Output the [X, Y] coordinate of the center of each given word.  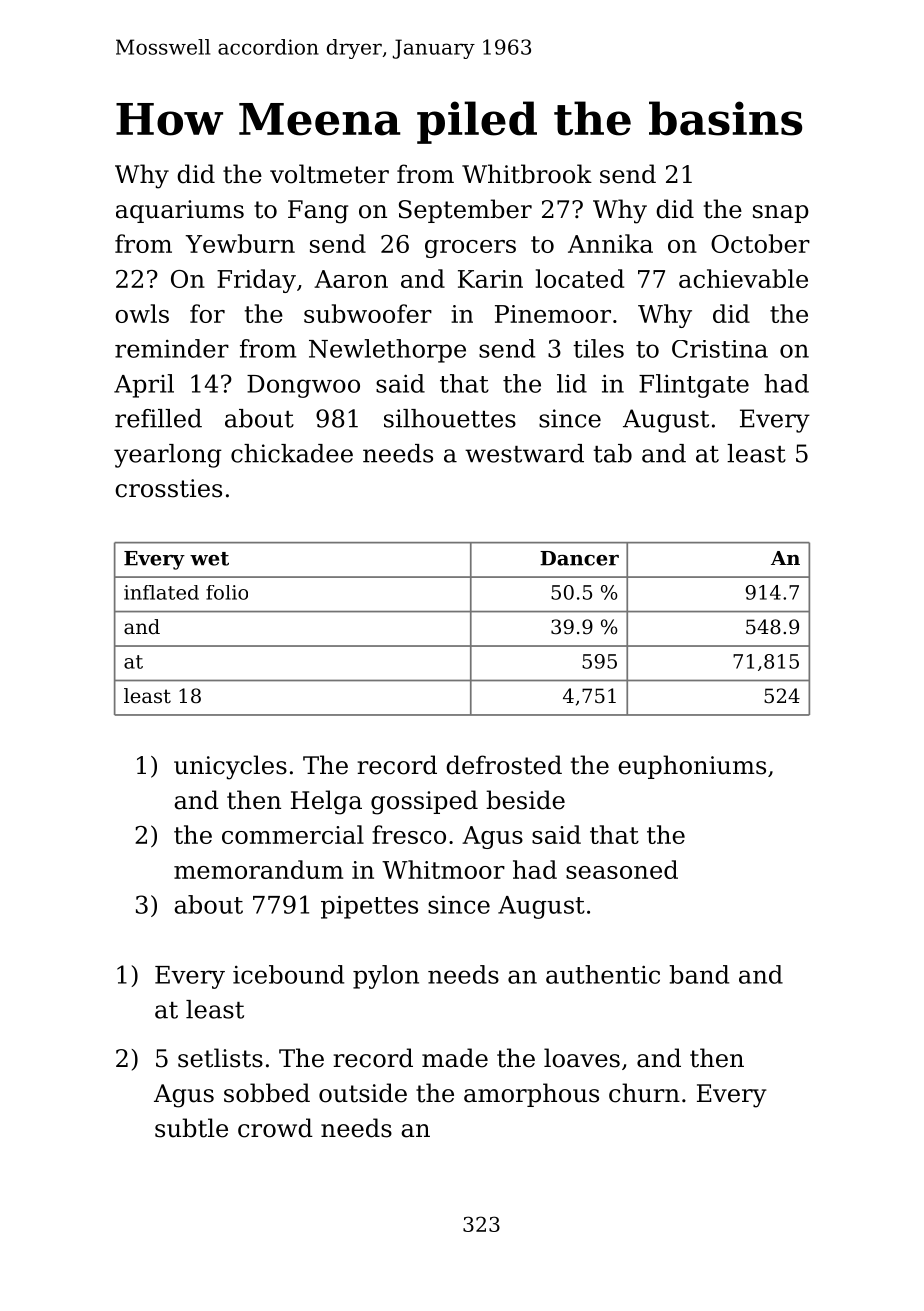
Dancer [579, 558]
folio [227, 592]
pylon [386, 977]
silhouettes [450, 418]
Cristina [720, 349]
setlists [220, 1058]
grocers [470, 249]
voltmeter [329, 174]
